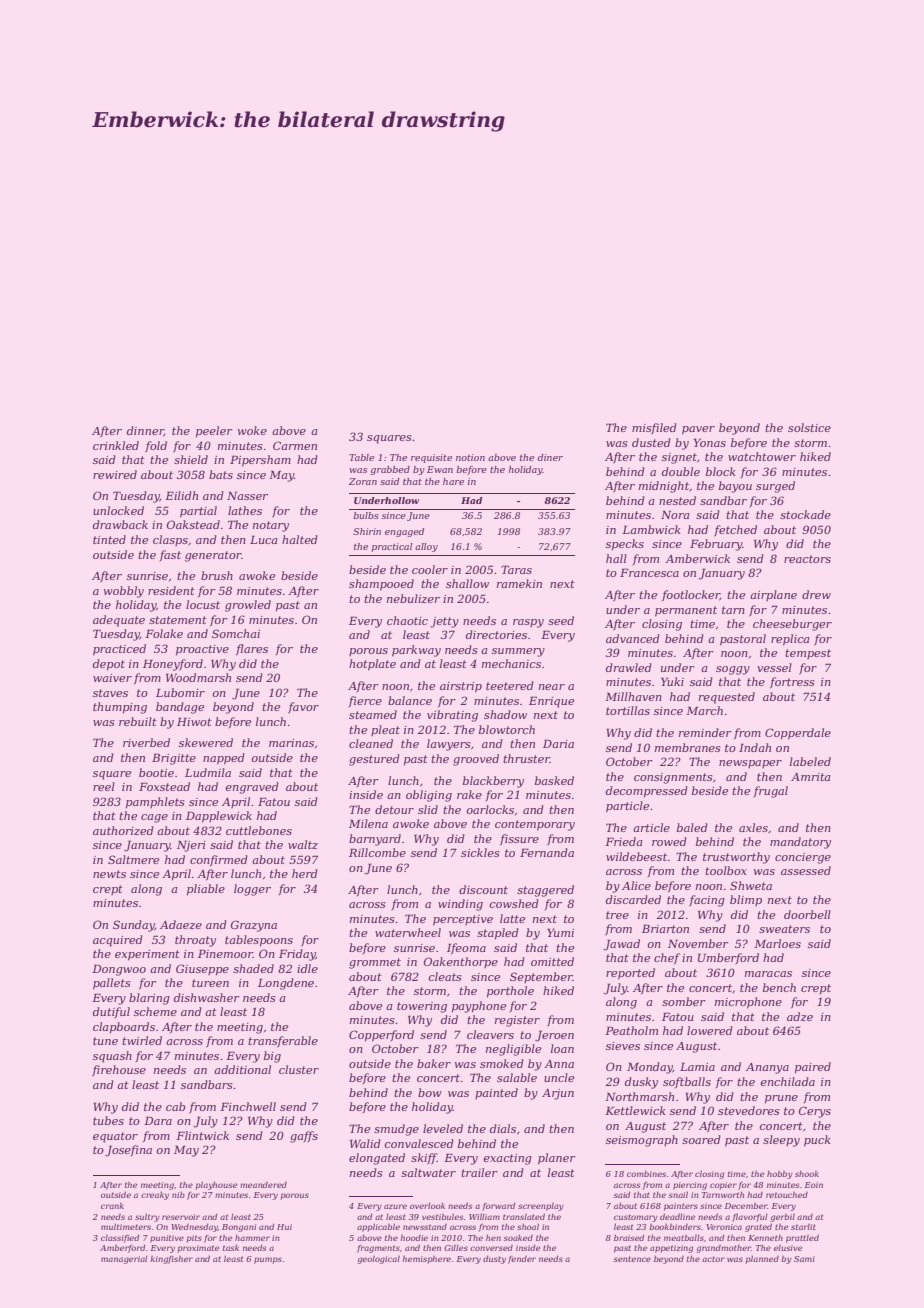 The image size is (924, 1308). What do you see at coordinates (805, 514) in the image?
I see `stockade` at bounding box center [805, 514].
